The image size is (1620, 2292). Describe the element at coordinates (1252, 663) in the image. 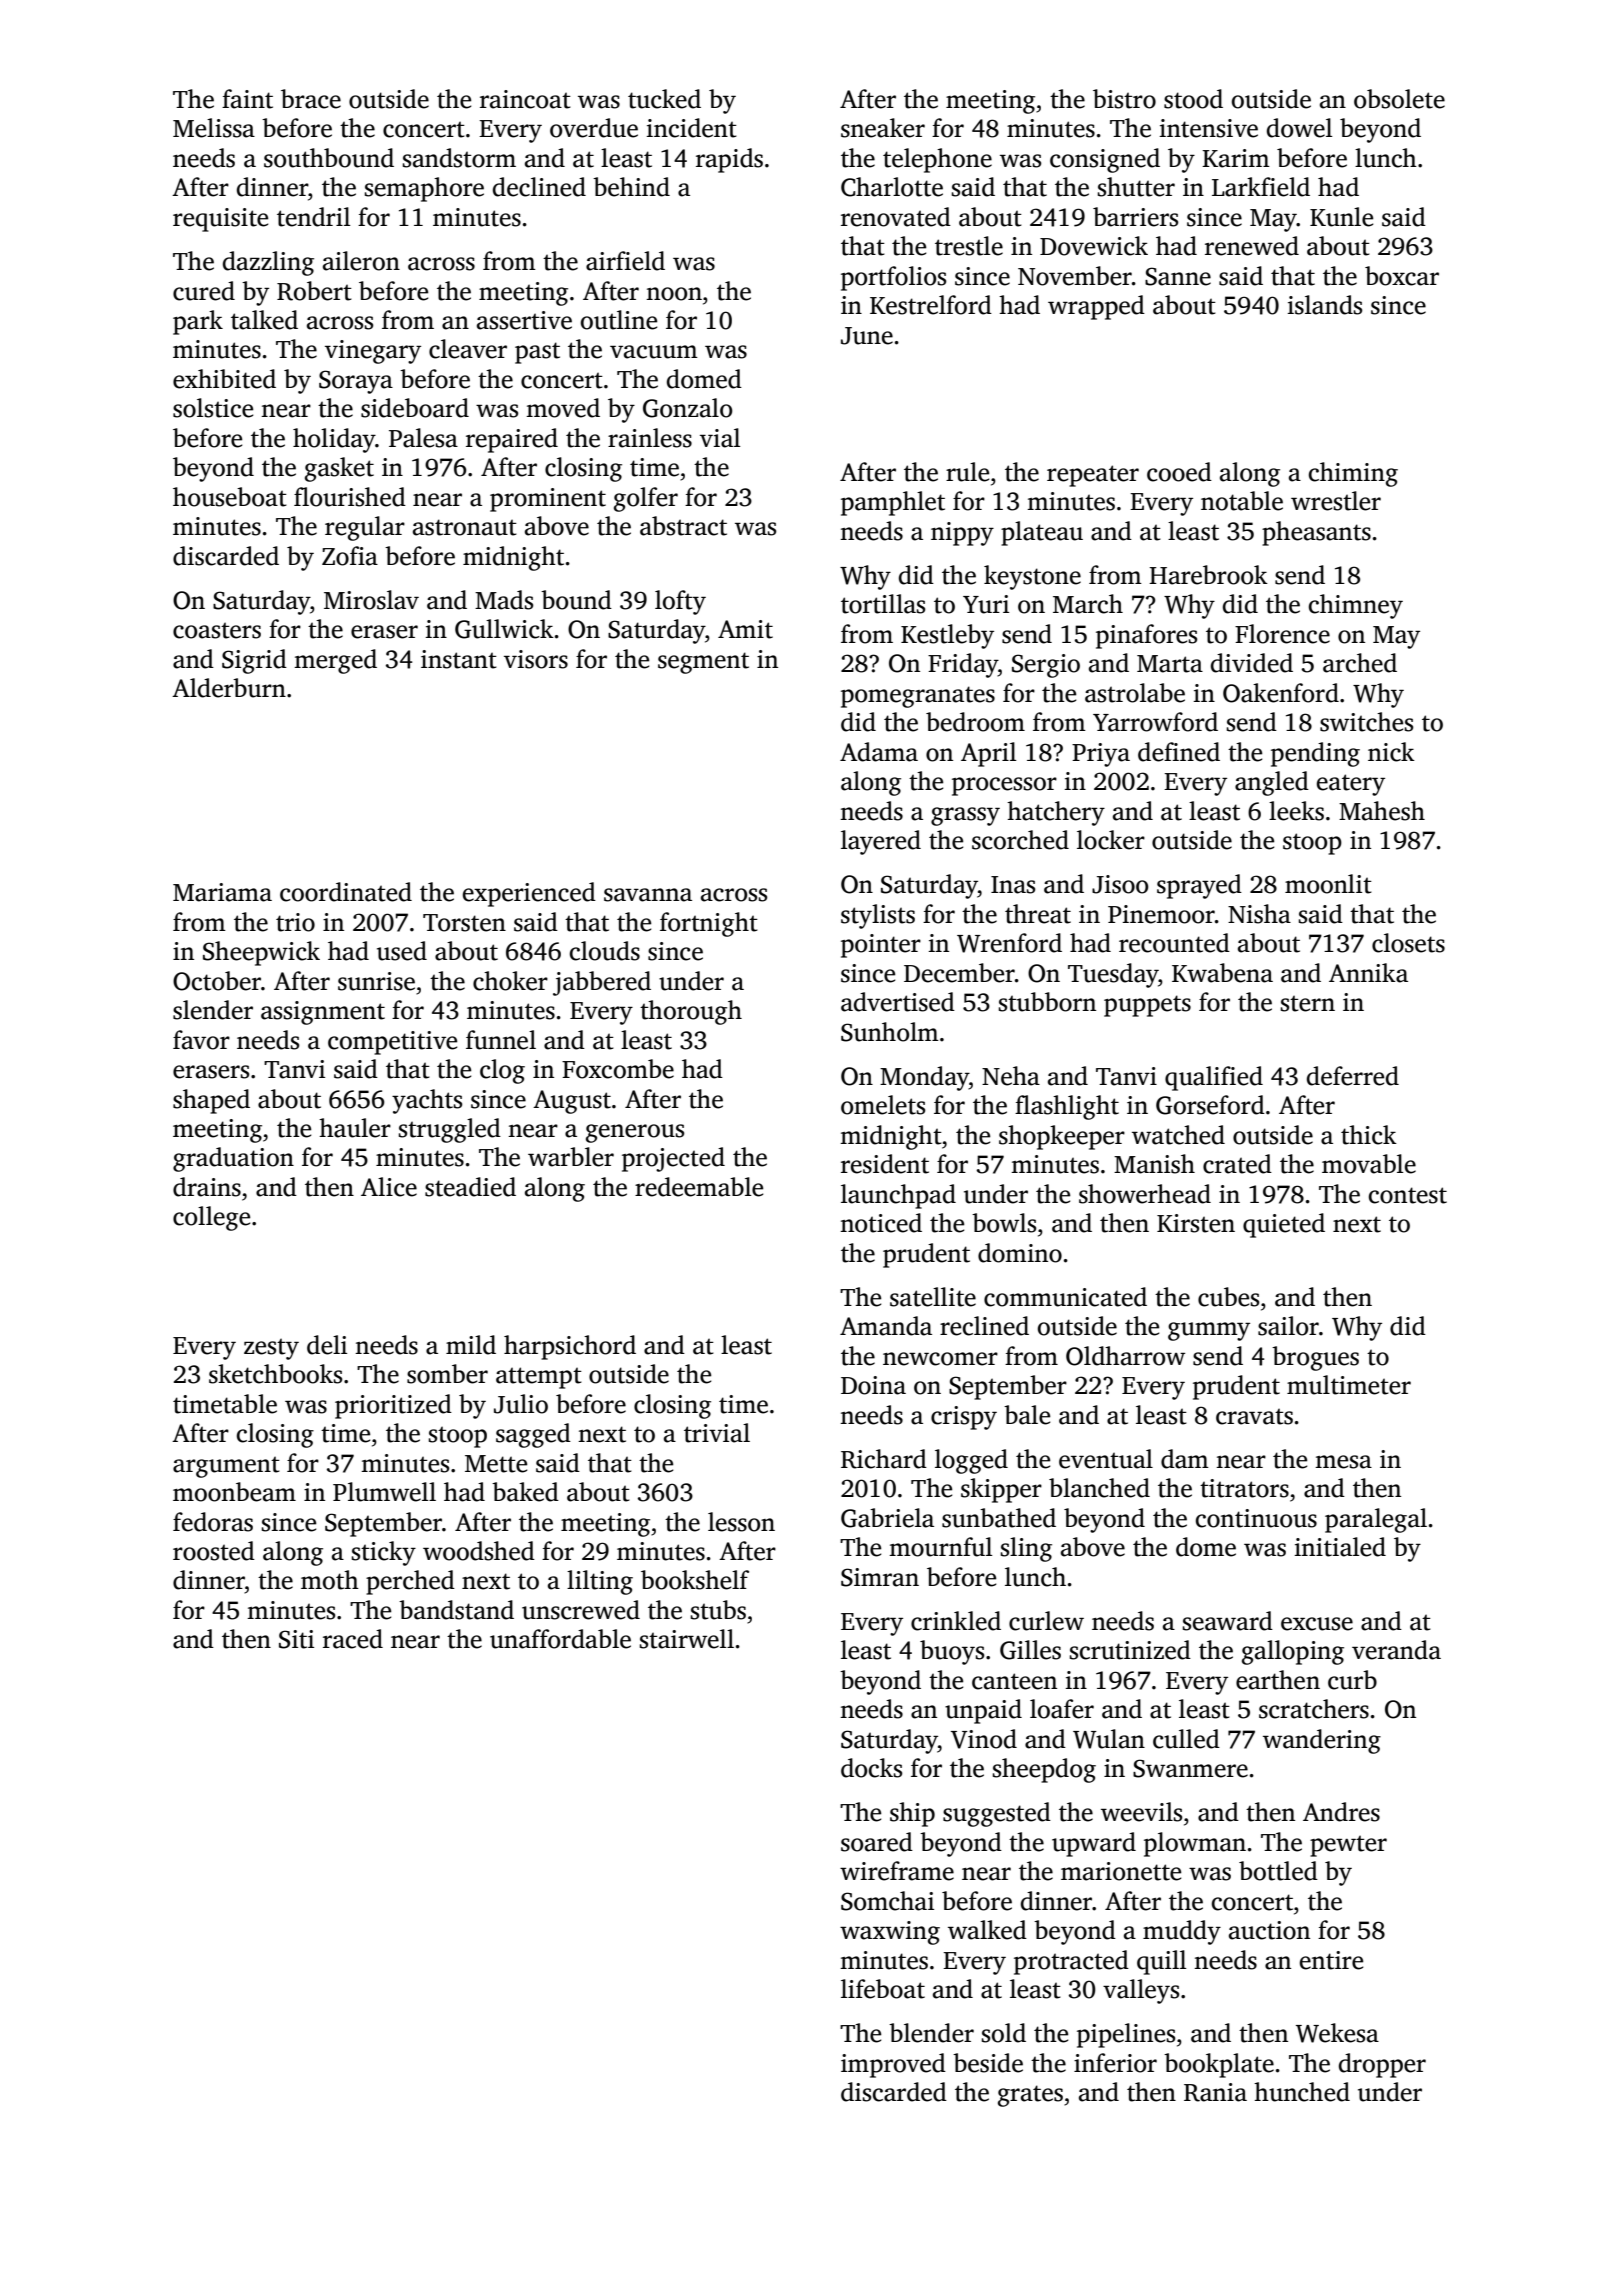

I see `divided` at that location.
